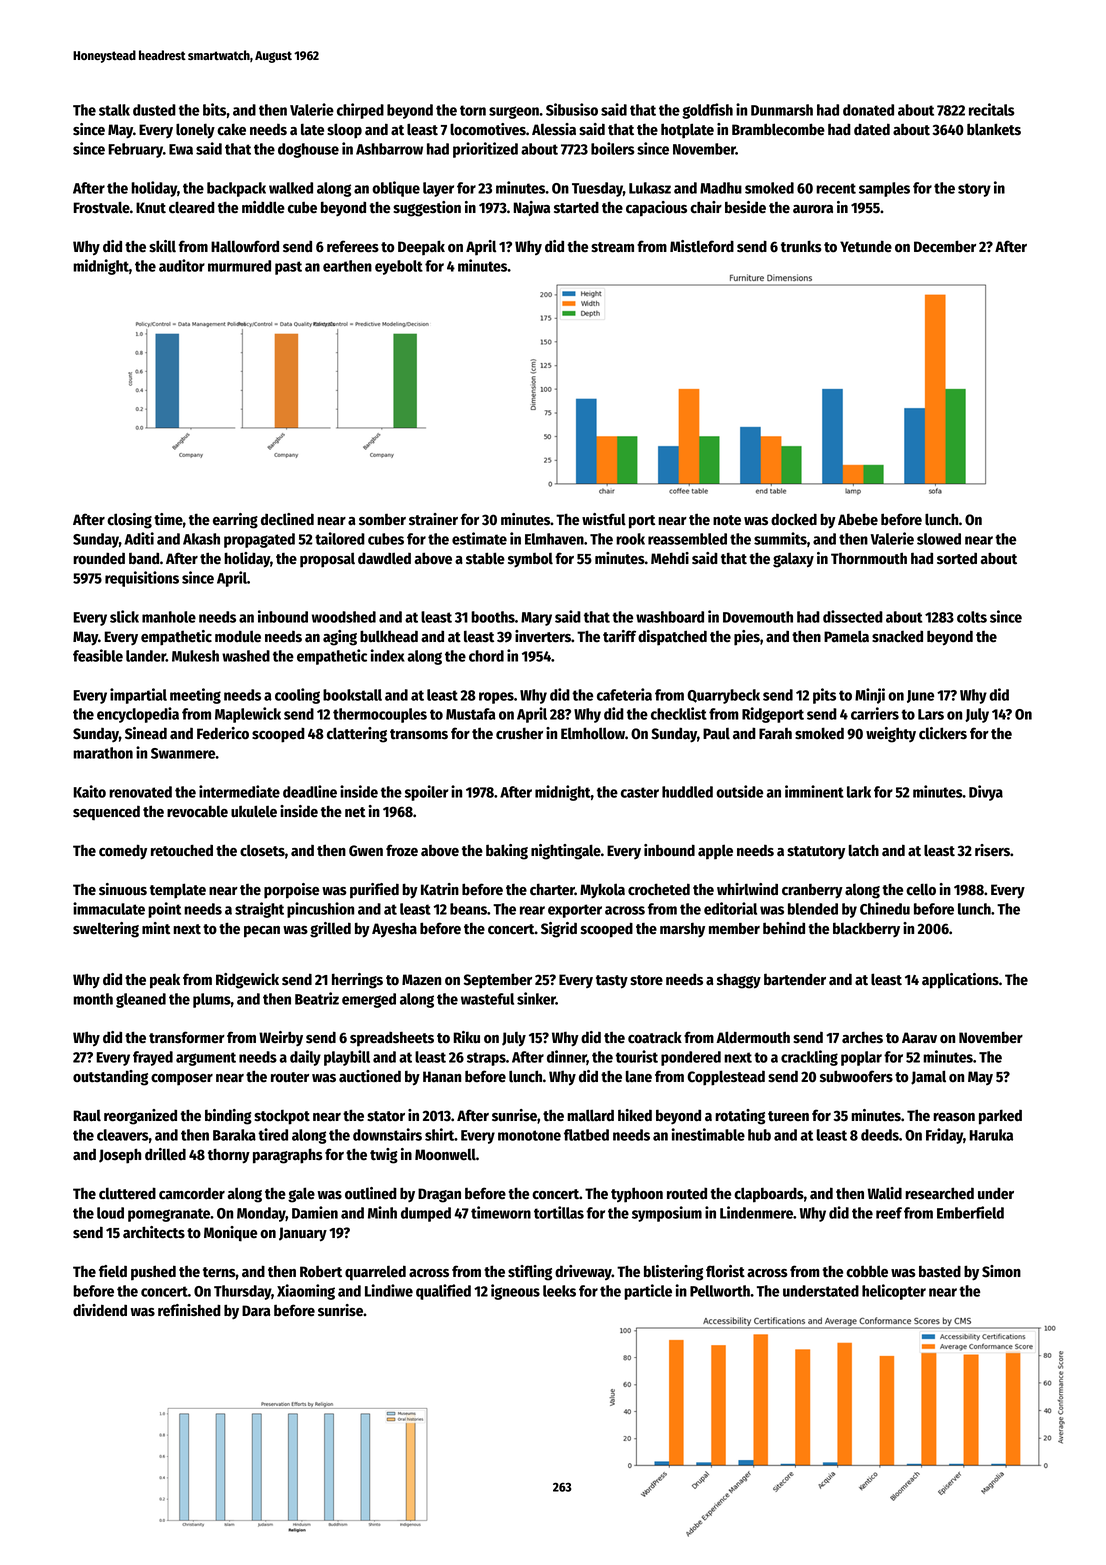 Image resolution: width=1106 pixels, height=1565 pixels. What do you see at coordinates (215, 109) in the screenshot?
I see `bits` at bounding box center [215, 109].
